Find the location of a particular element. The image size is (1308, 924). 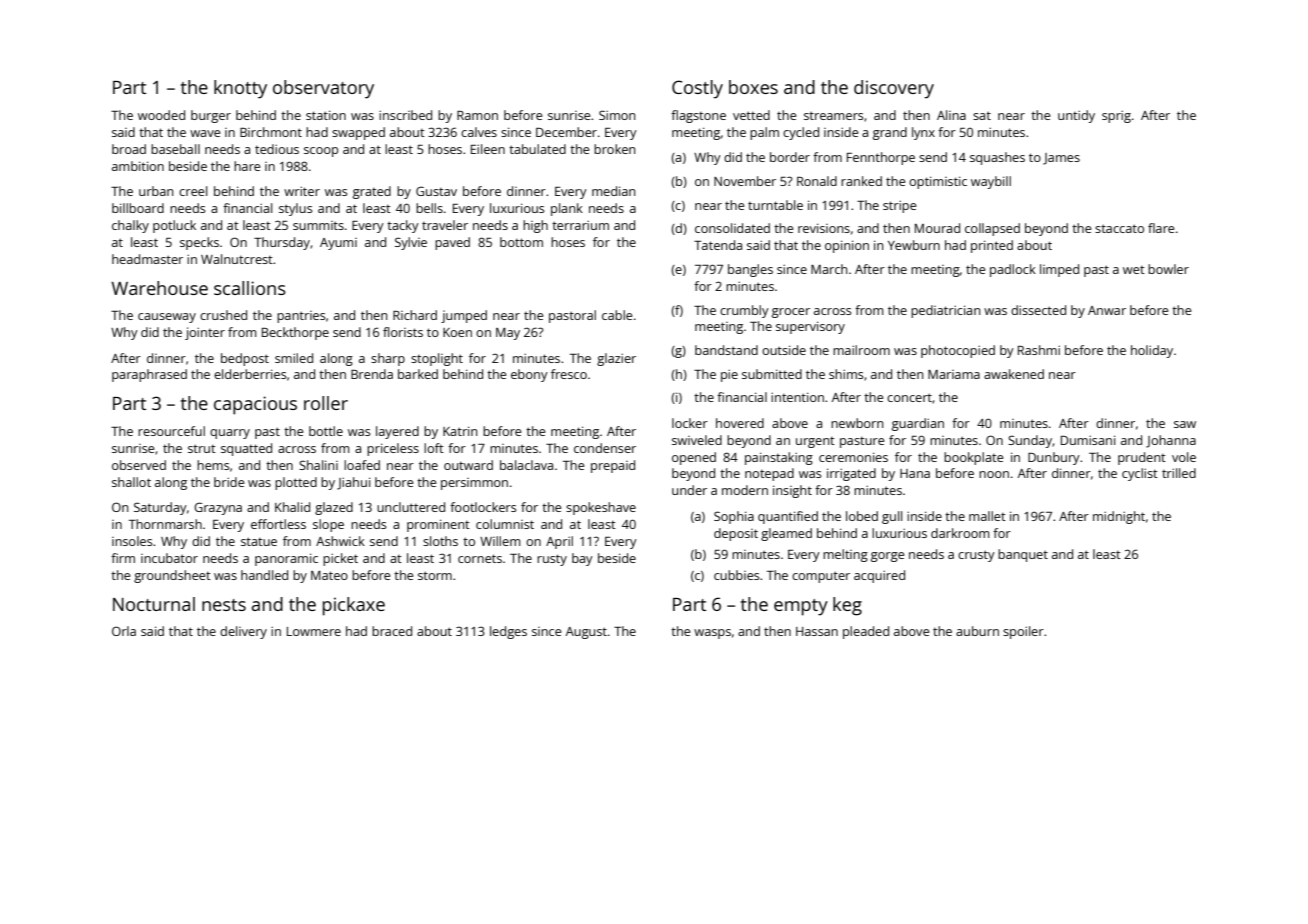

Warehouse is located at coordinates (159, 288).
